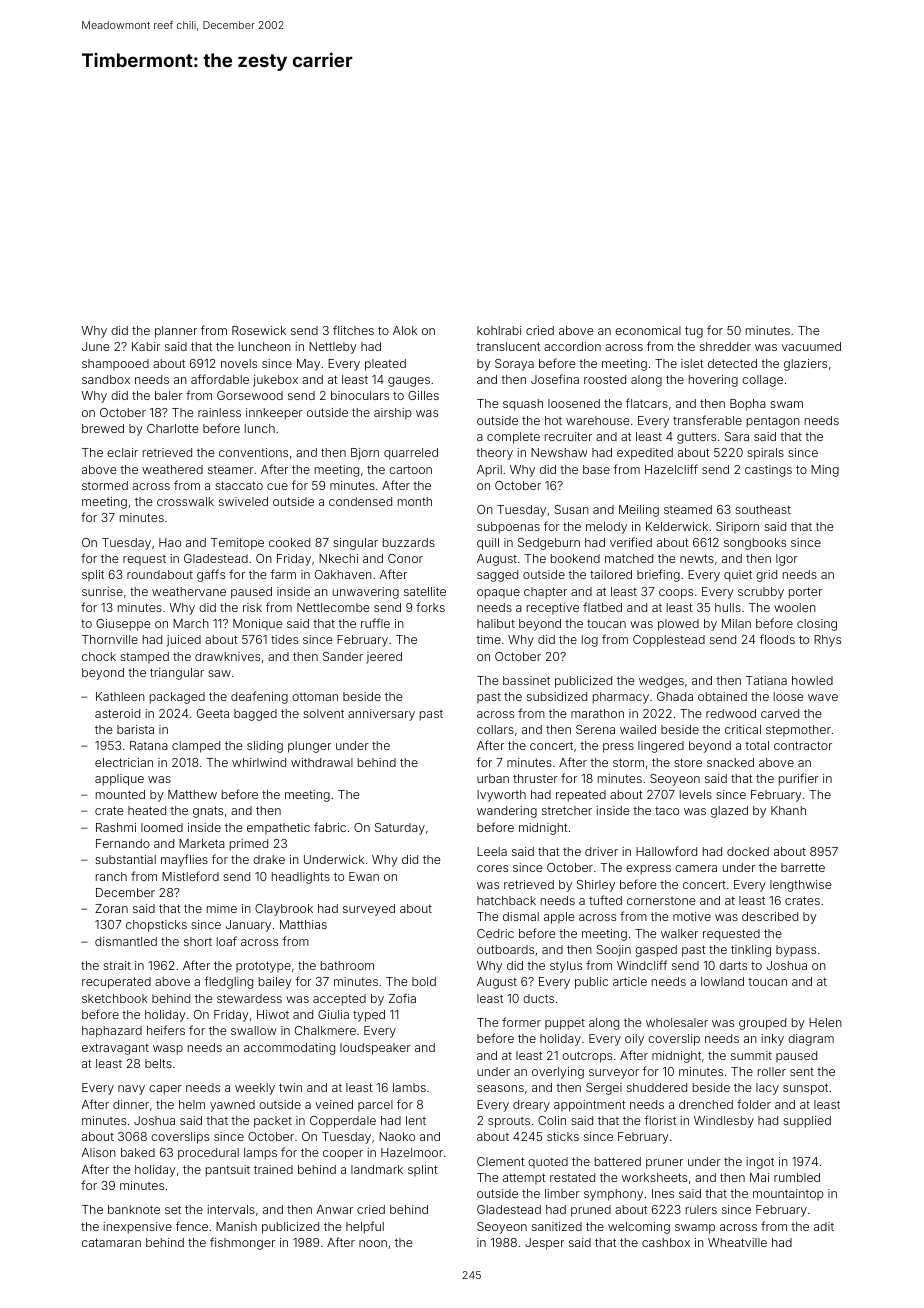 The width and height of the page is (924, 1308). I want to click on lengthwise, so click(800, 886).
